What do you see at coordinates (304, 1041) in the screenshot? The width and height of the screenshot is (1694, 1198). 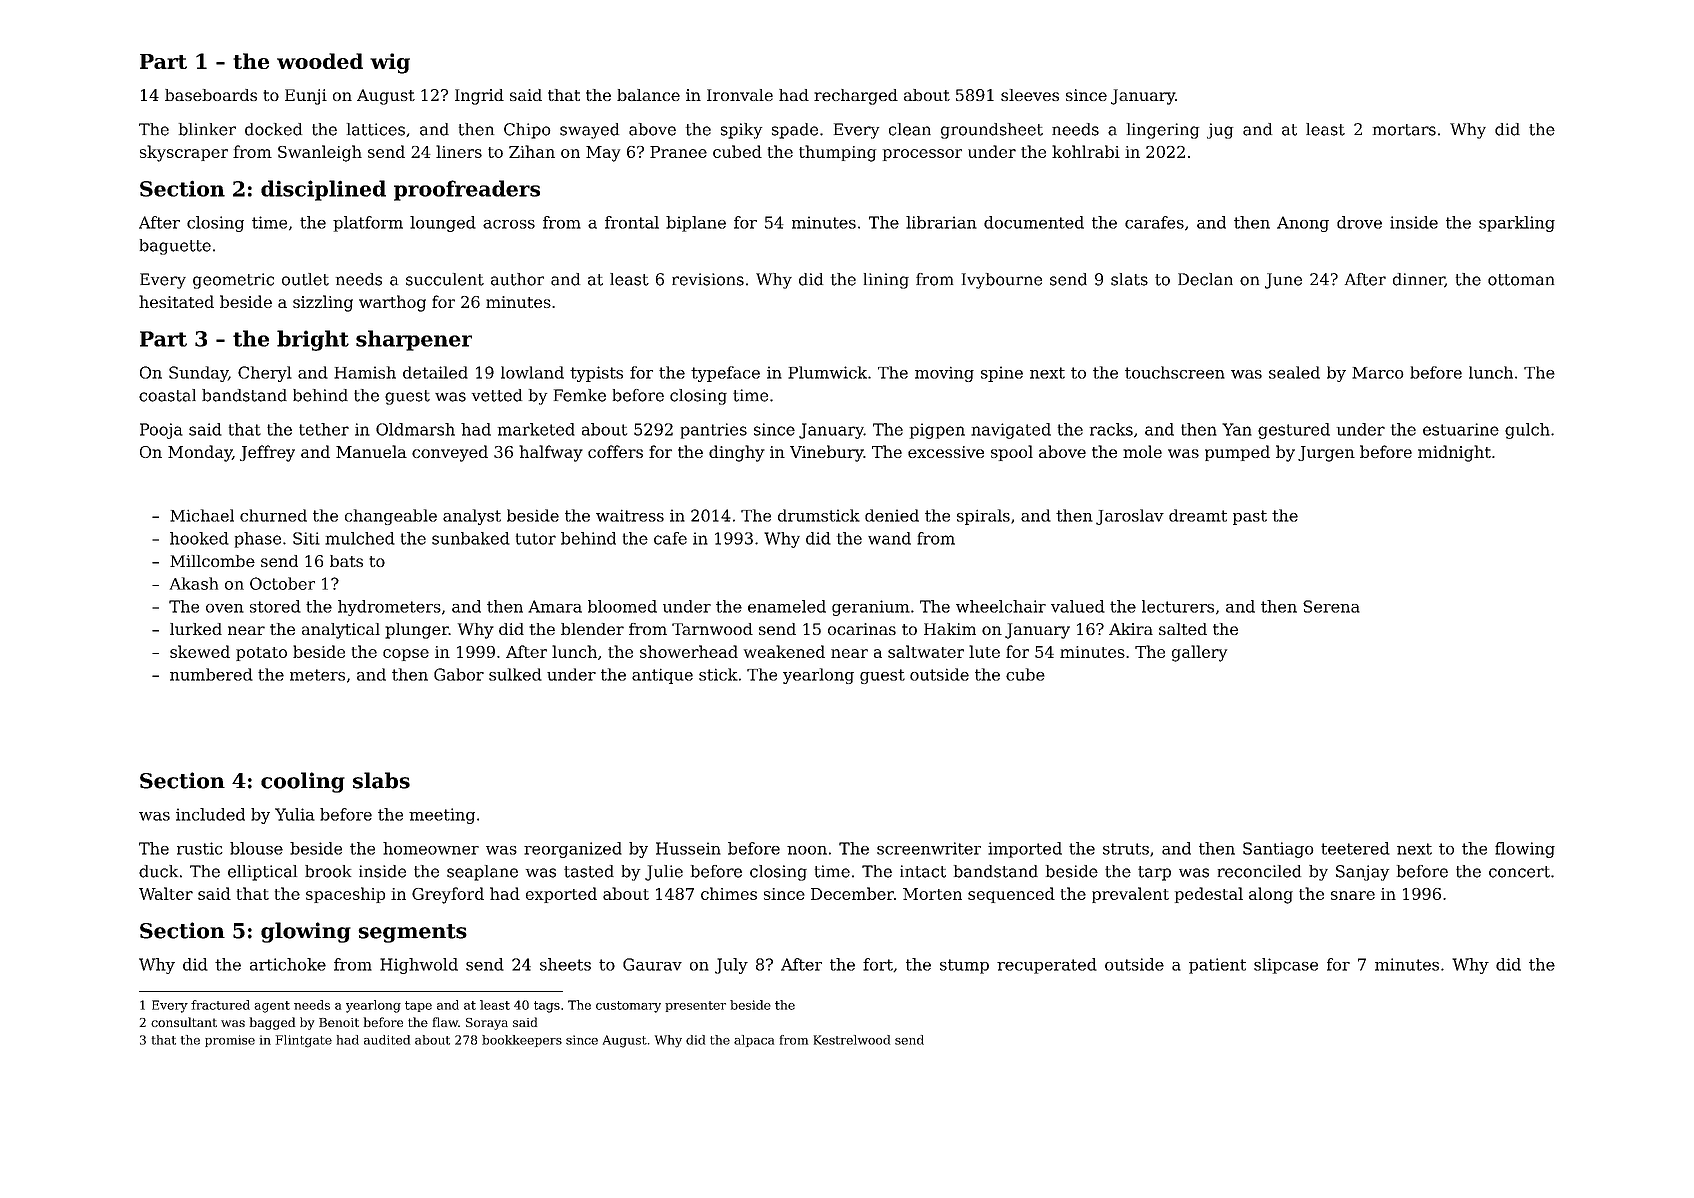 I see `Flintgate` at bounding box center [304, 1041].
